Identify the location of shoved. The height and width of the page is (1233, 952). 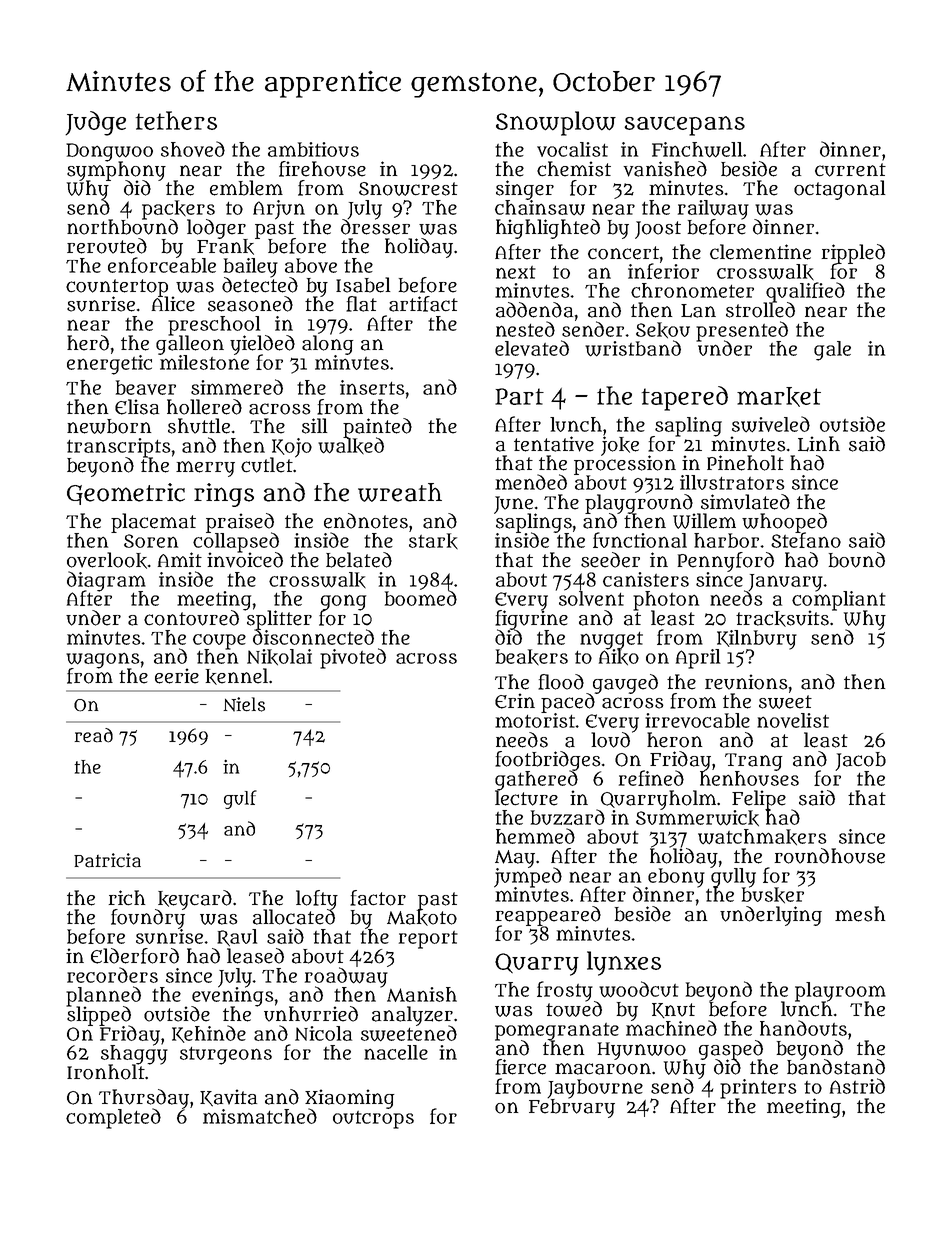
(193, 149).
